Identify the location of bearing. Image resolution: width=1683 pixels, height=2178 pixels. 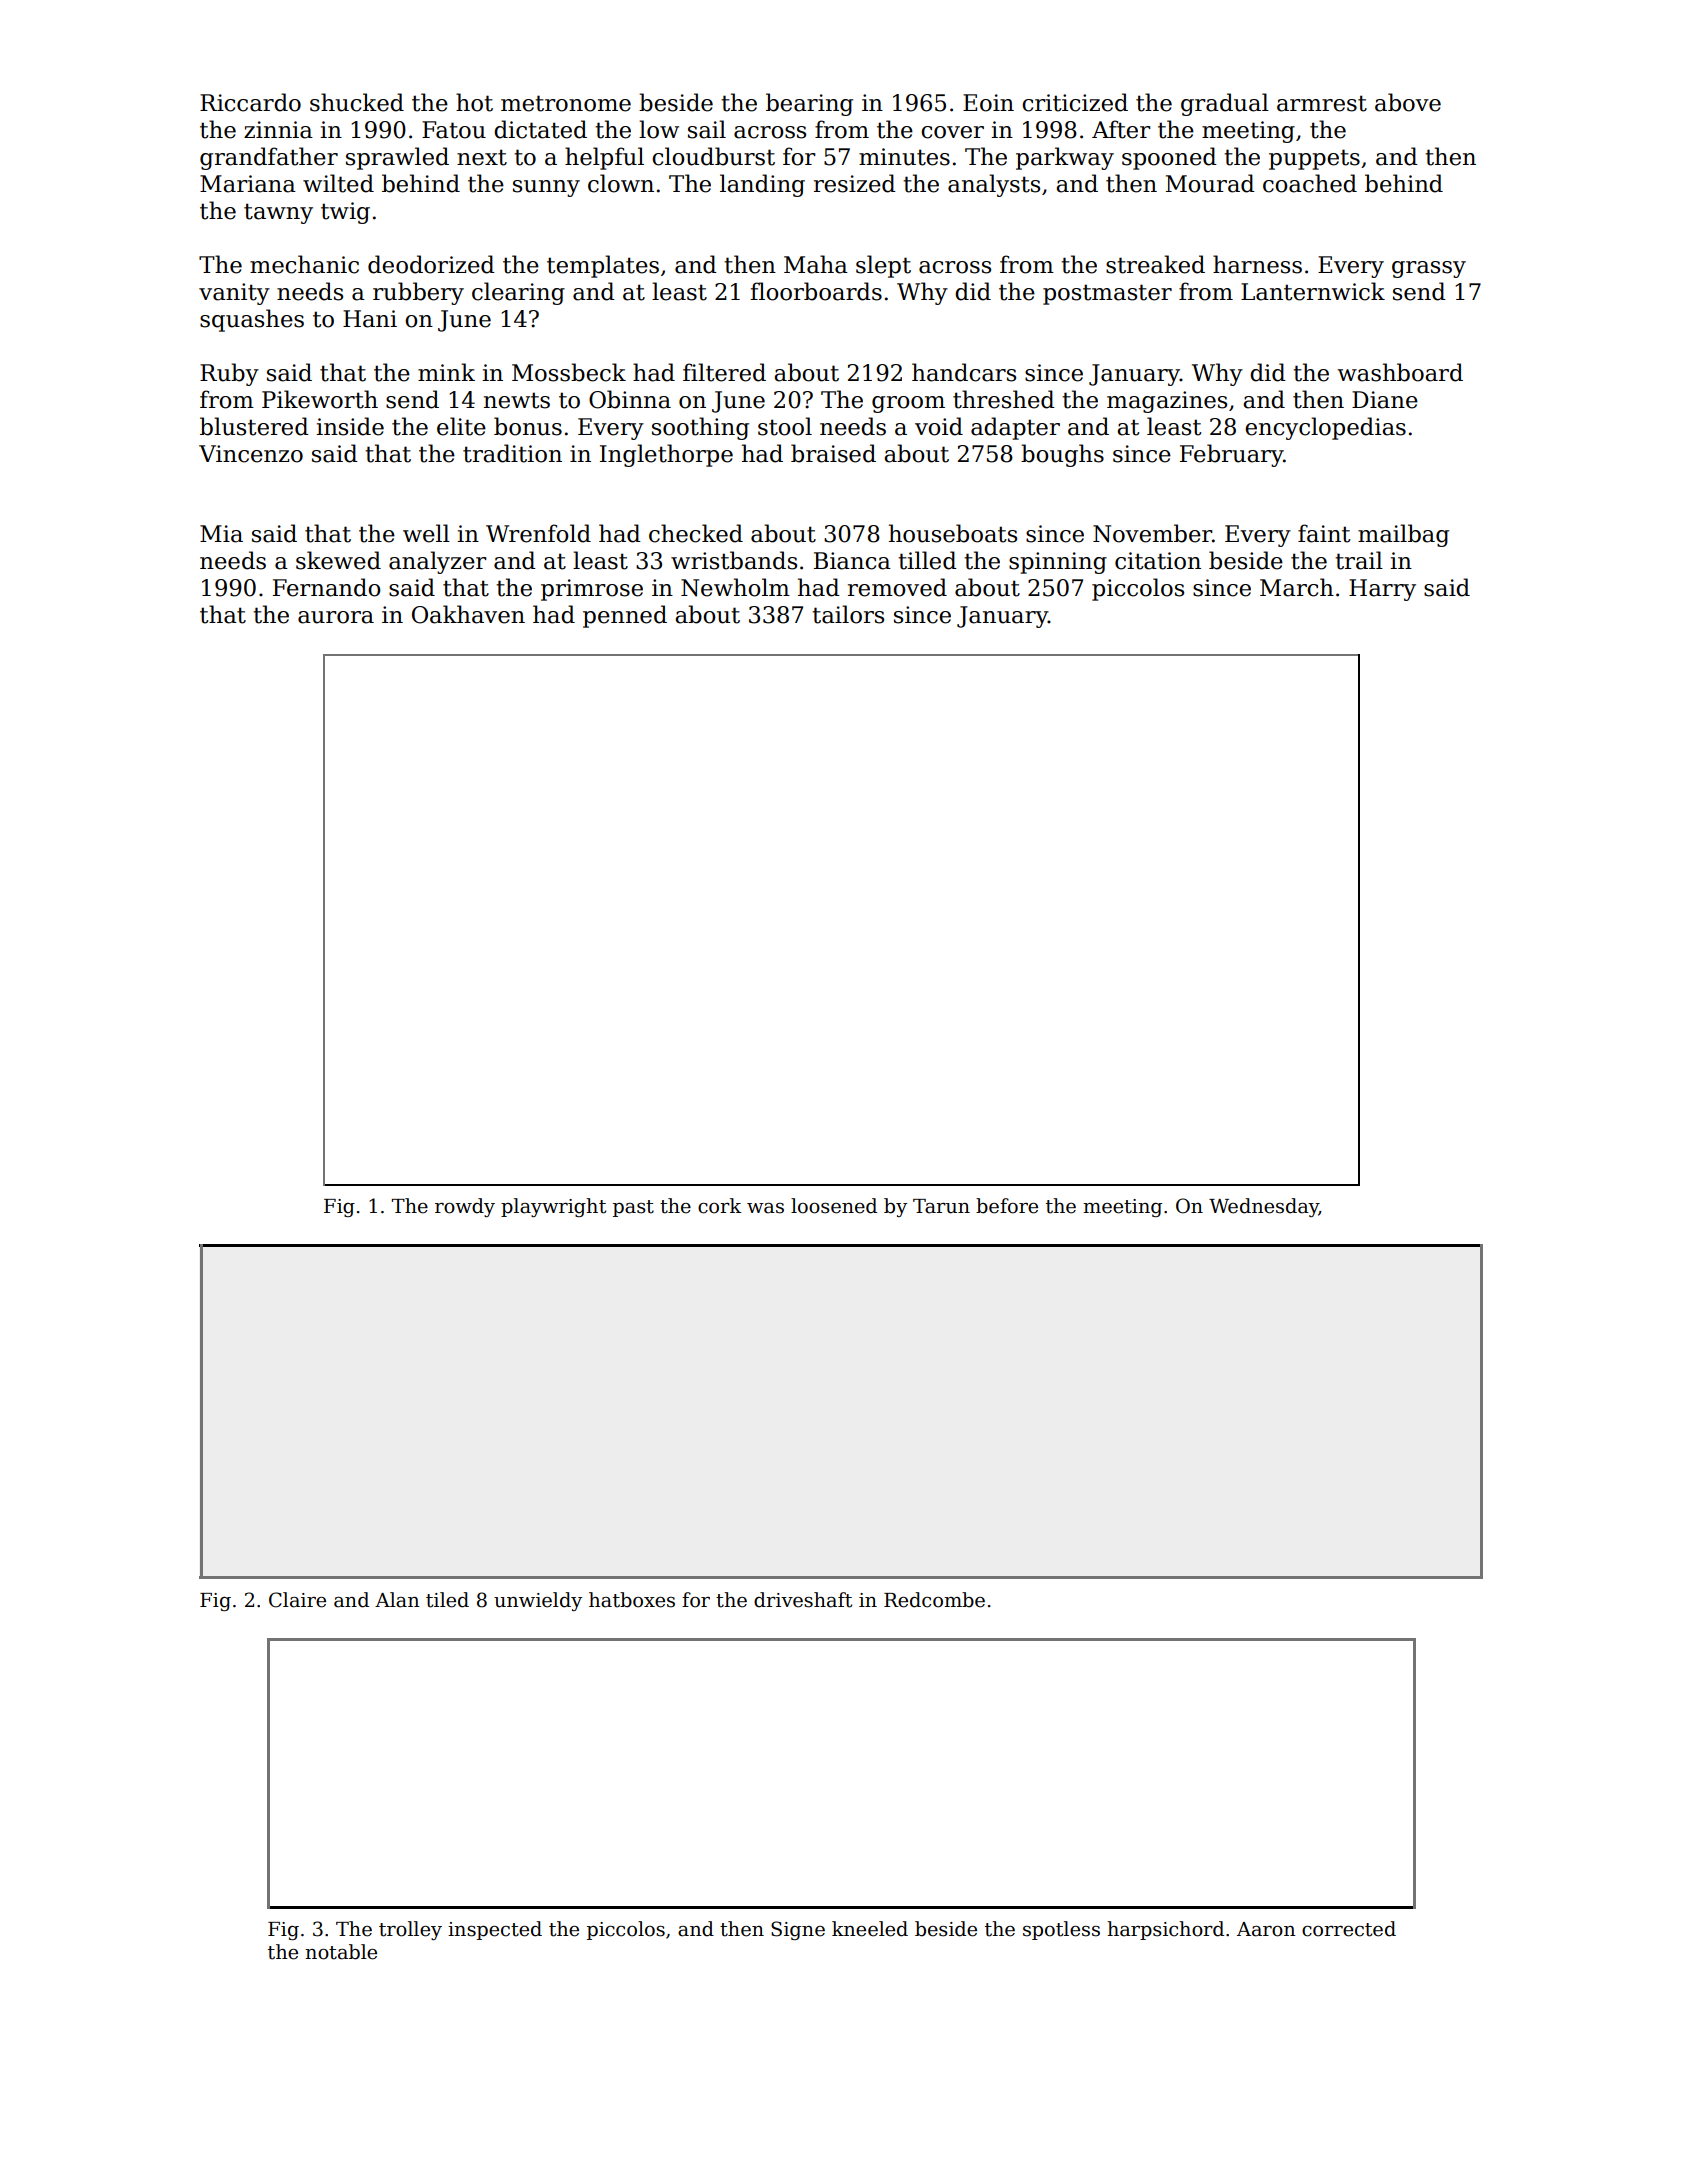
(809, 104).
